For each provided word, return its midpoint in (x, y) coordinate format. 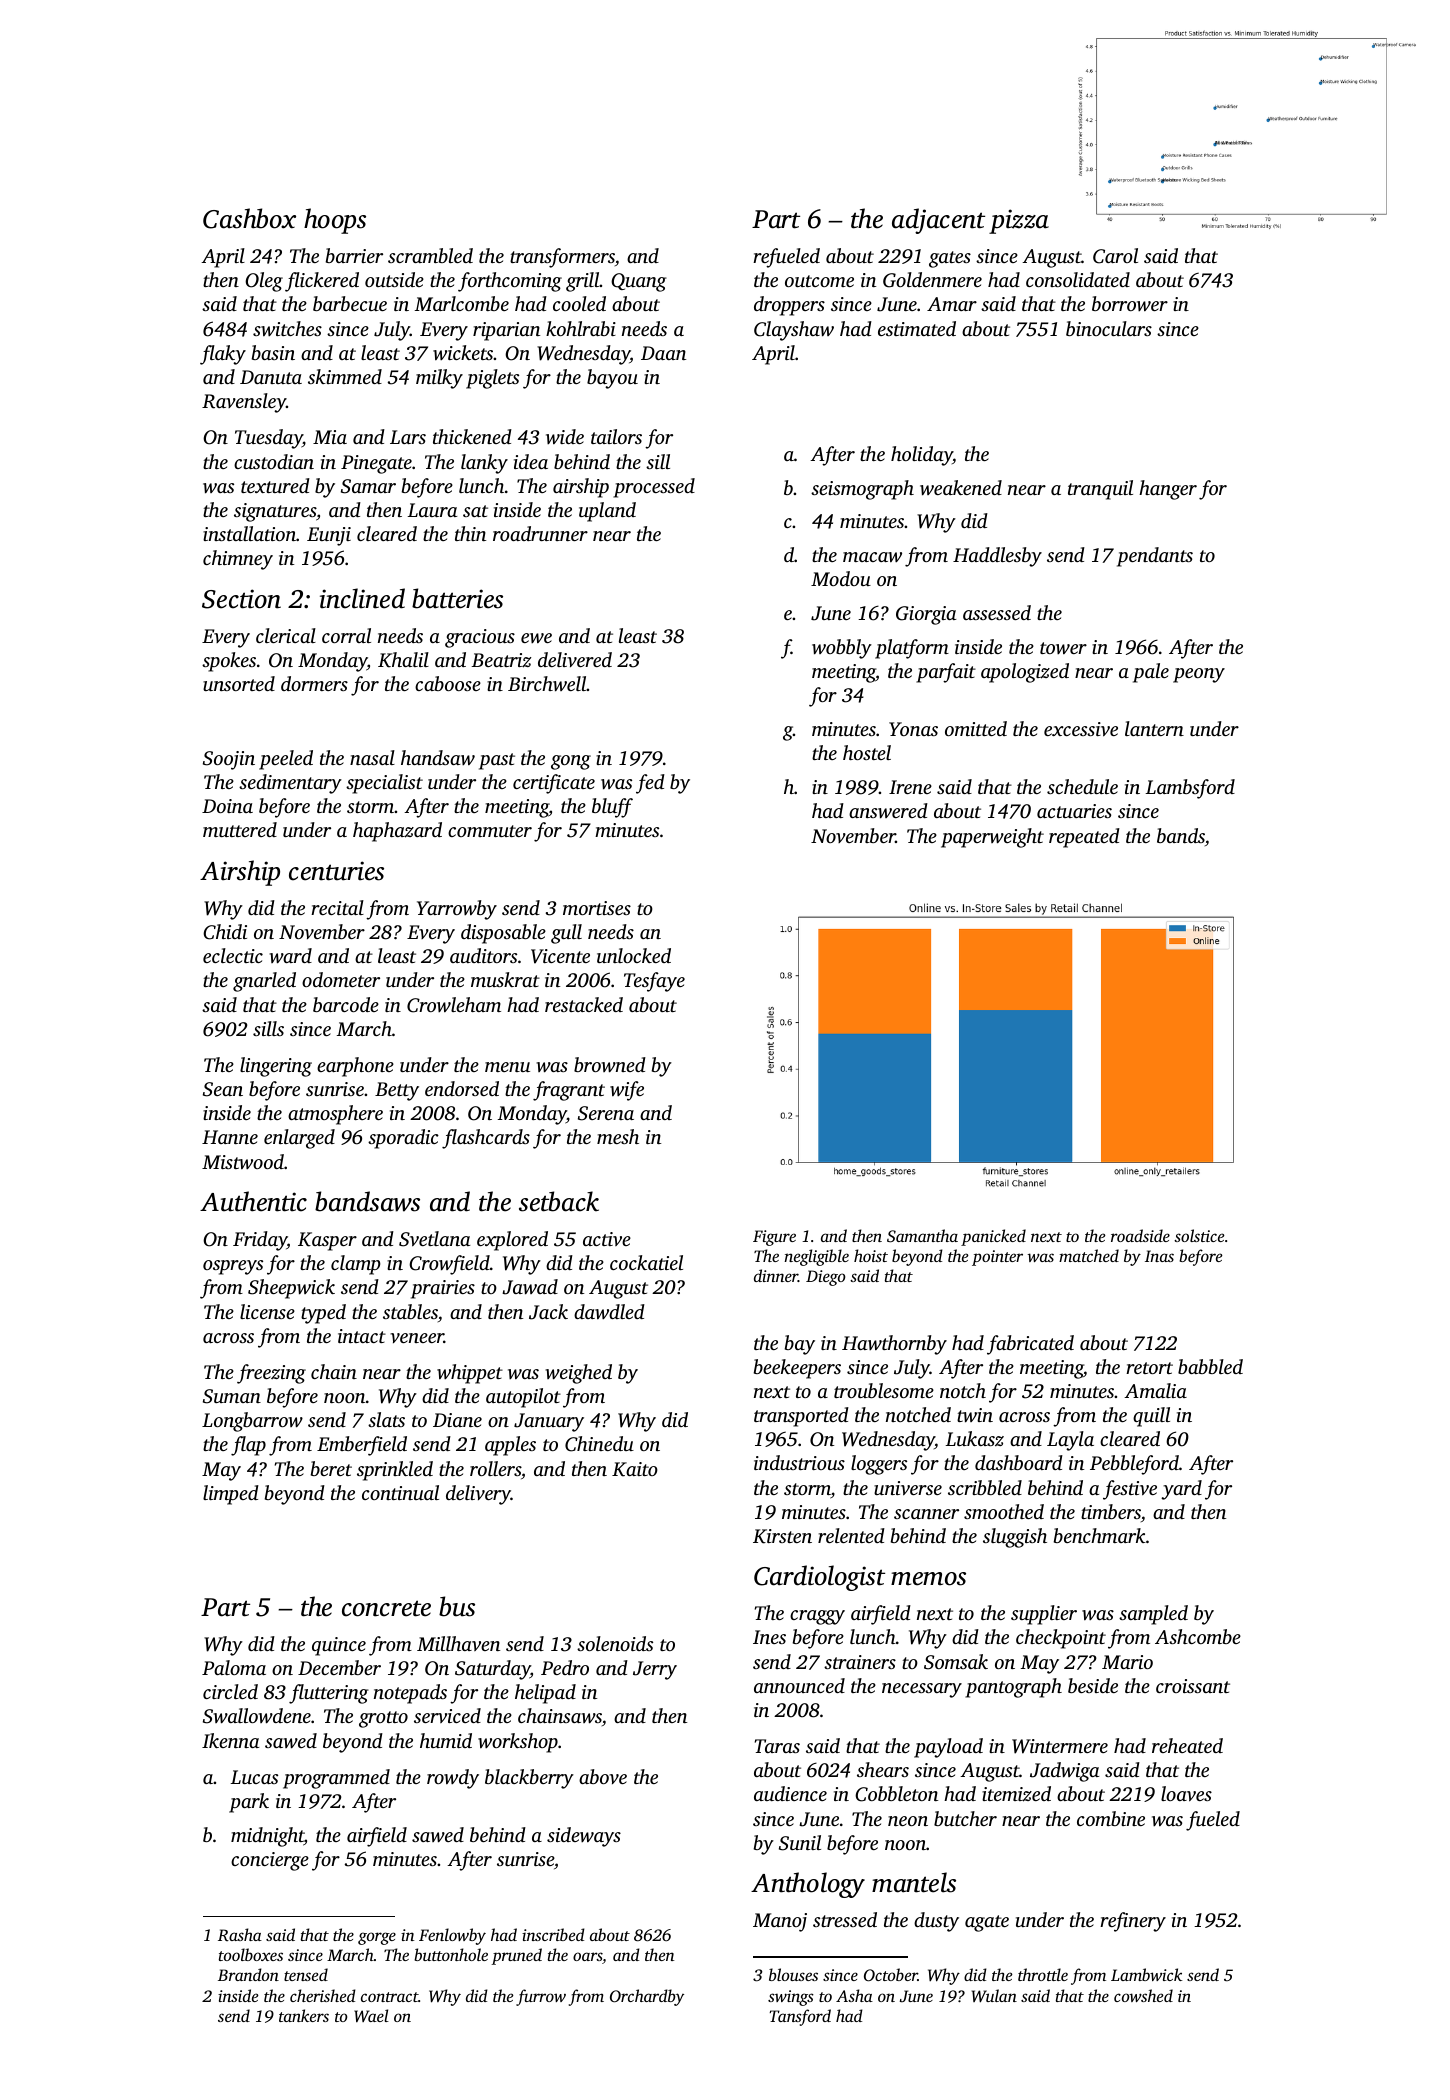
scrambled (430, 255)
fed (650, 784)
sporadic (403, 1139)
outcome (819, 281)
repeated (1084, 838)
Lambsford (1190, 789)
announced (799, 1685)
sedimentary (290, 784)
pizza (1019, 221)
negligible (816, 1257)
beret (331, 1468)
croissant (1193, 1686)
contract (389, 1997)
